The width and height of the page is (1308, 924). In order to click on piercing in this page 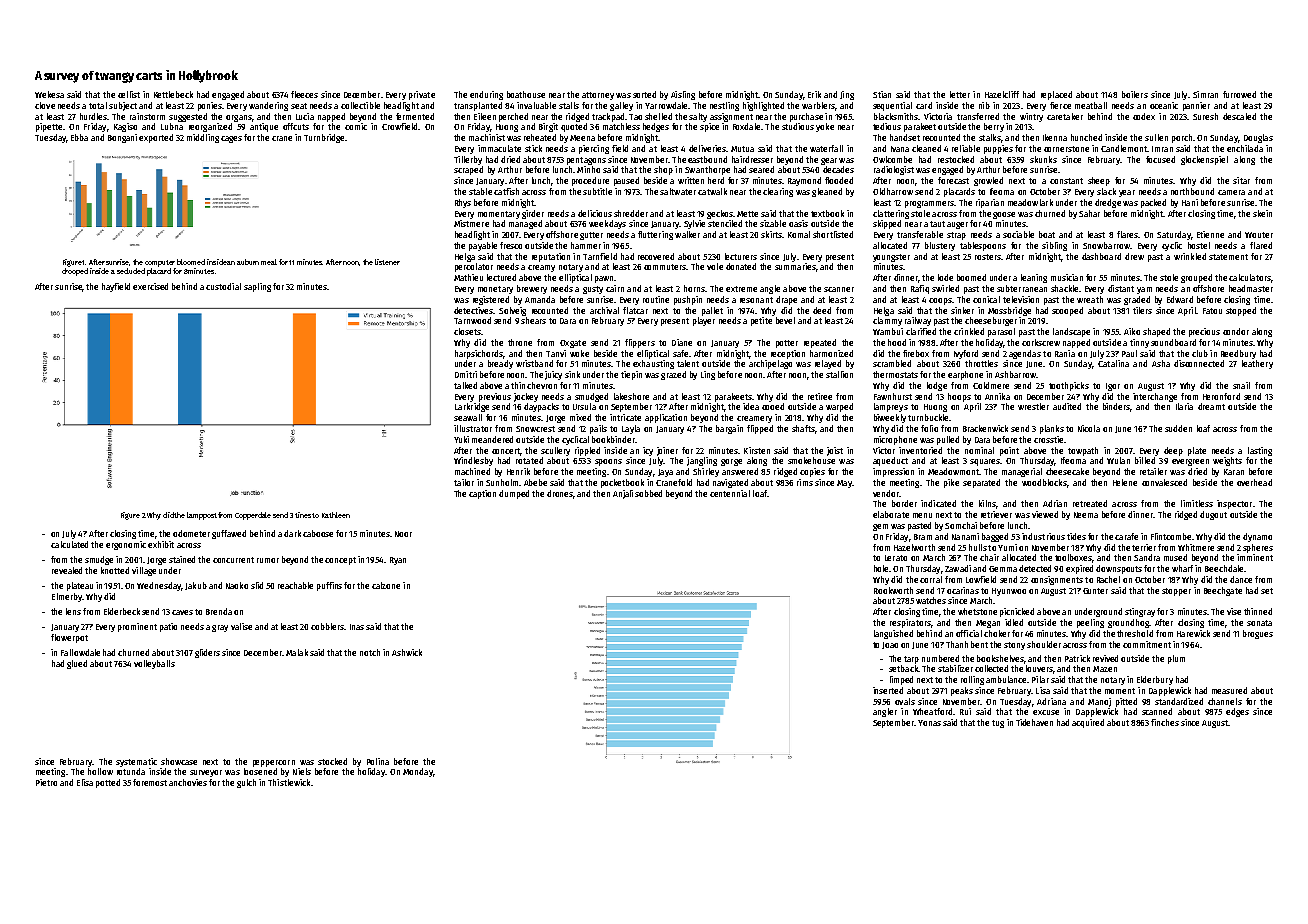, I will do `click(594, 149)`.
